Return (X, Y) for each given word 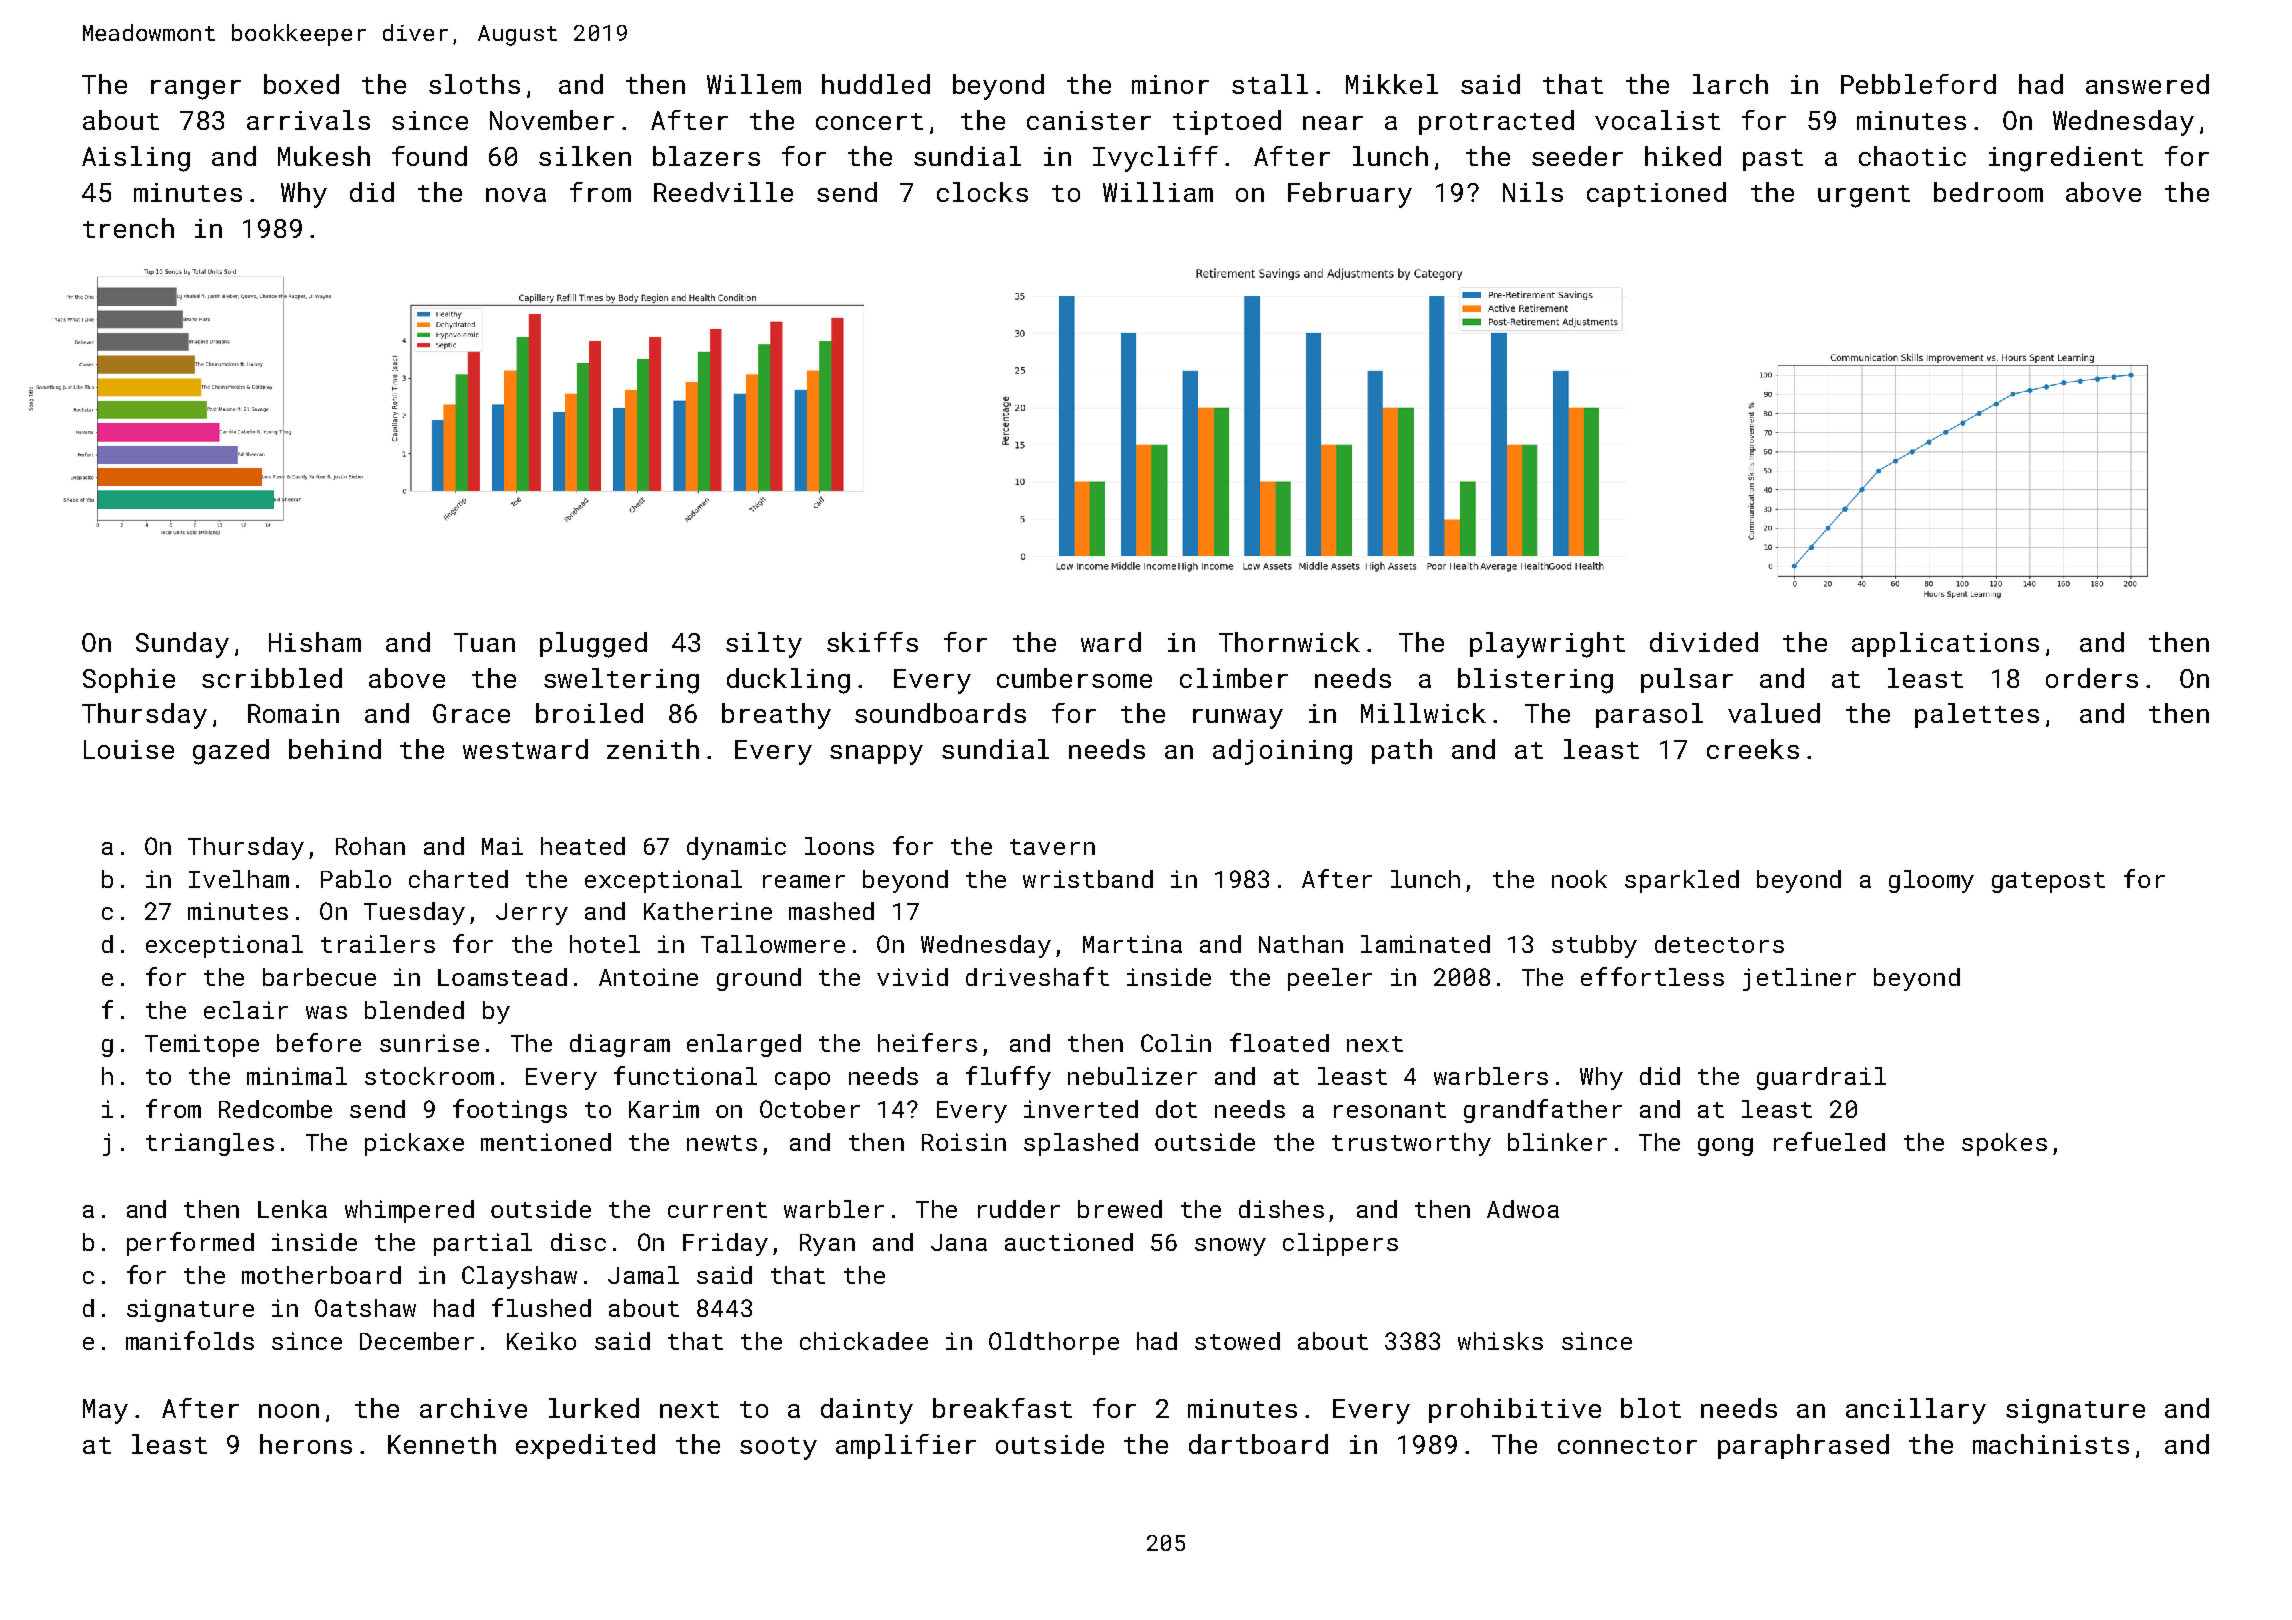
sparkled (1682, 881)
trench (128, 228)
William (1158, 192)
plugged (593, 645)
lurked (594, 1408)
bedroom (1988, 192)
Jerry (532, 914)
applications (1945, 644)
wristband (1088, 879)
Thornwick (1289, 642)
